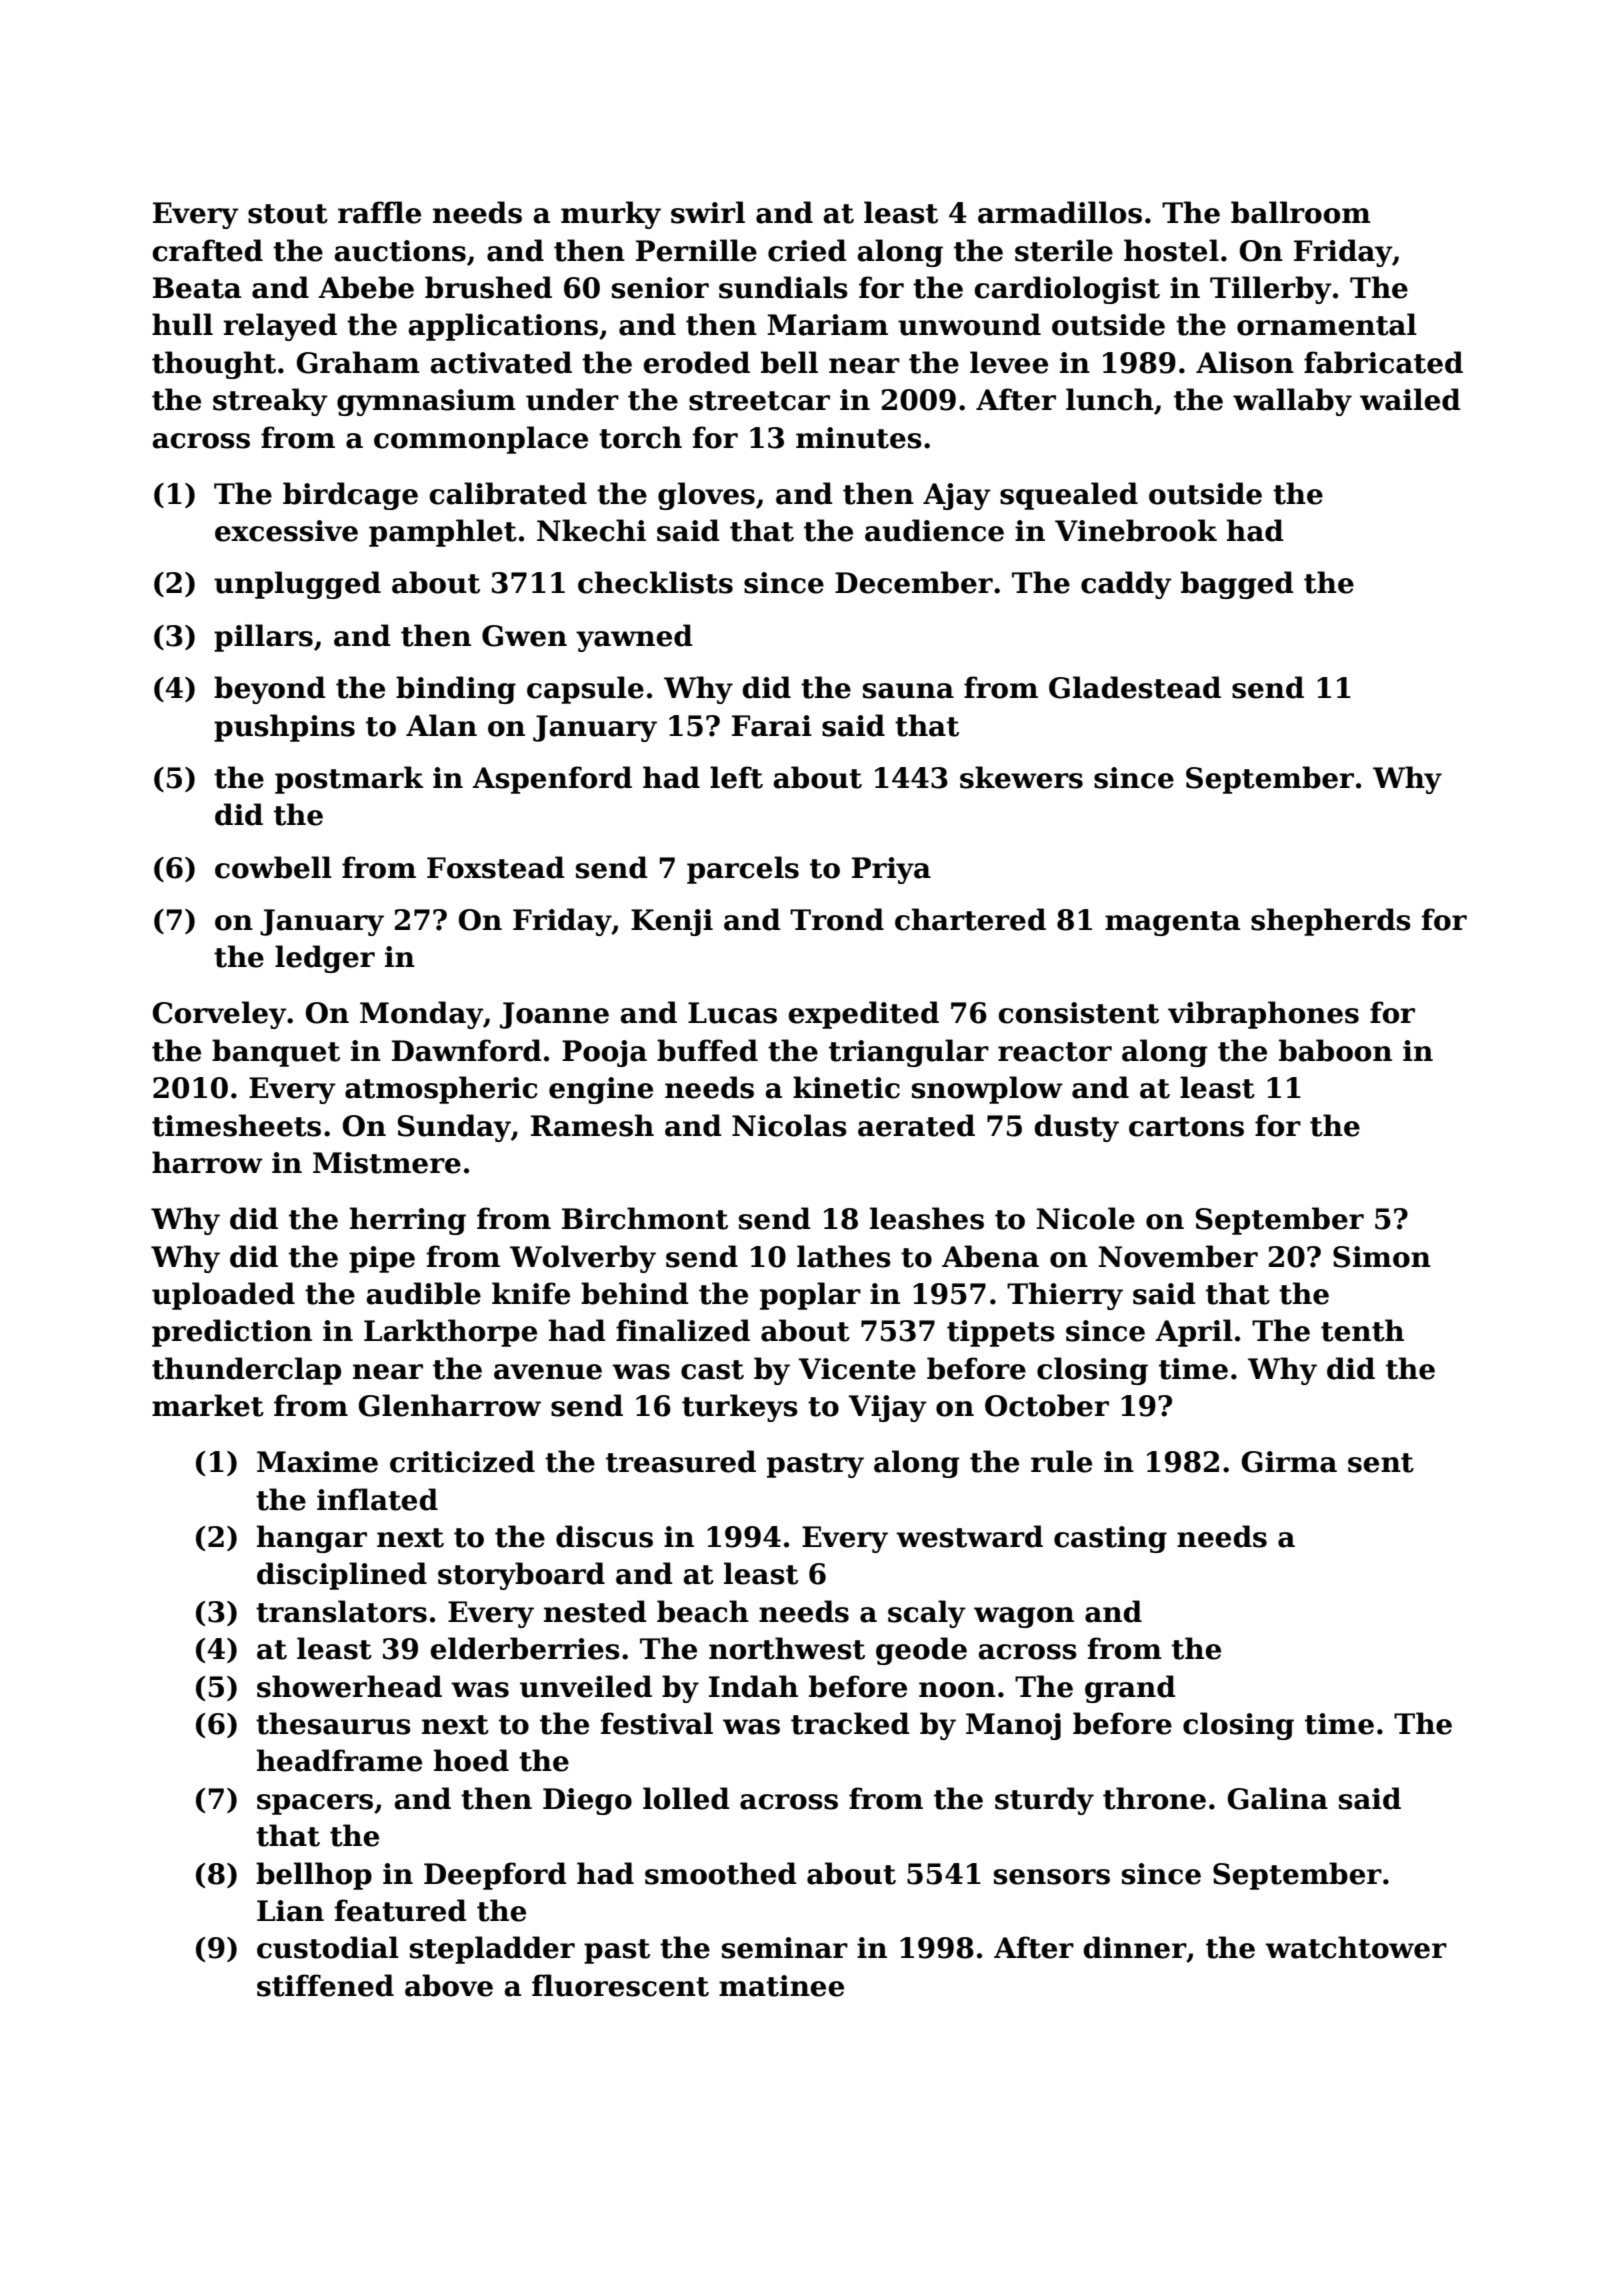 The width and height of the screenshot is (1620, 2292). What do you see at coordinates (284, 728) in the screenshot?
I see `pushpins` at bounding box center [284, 728].
